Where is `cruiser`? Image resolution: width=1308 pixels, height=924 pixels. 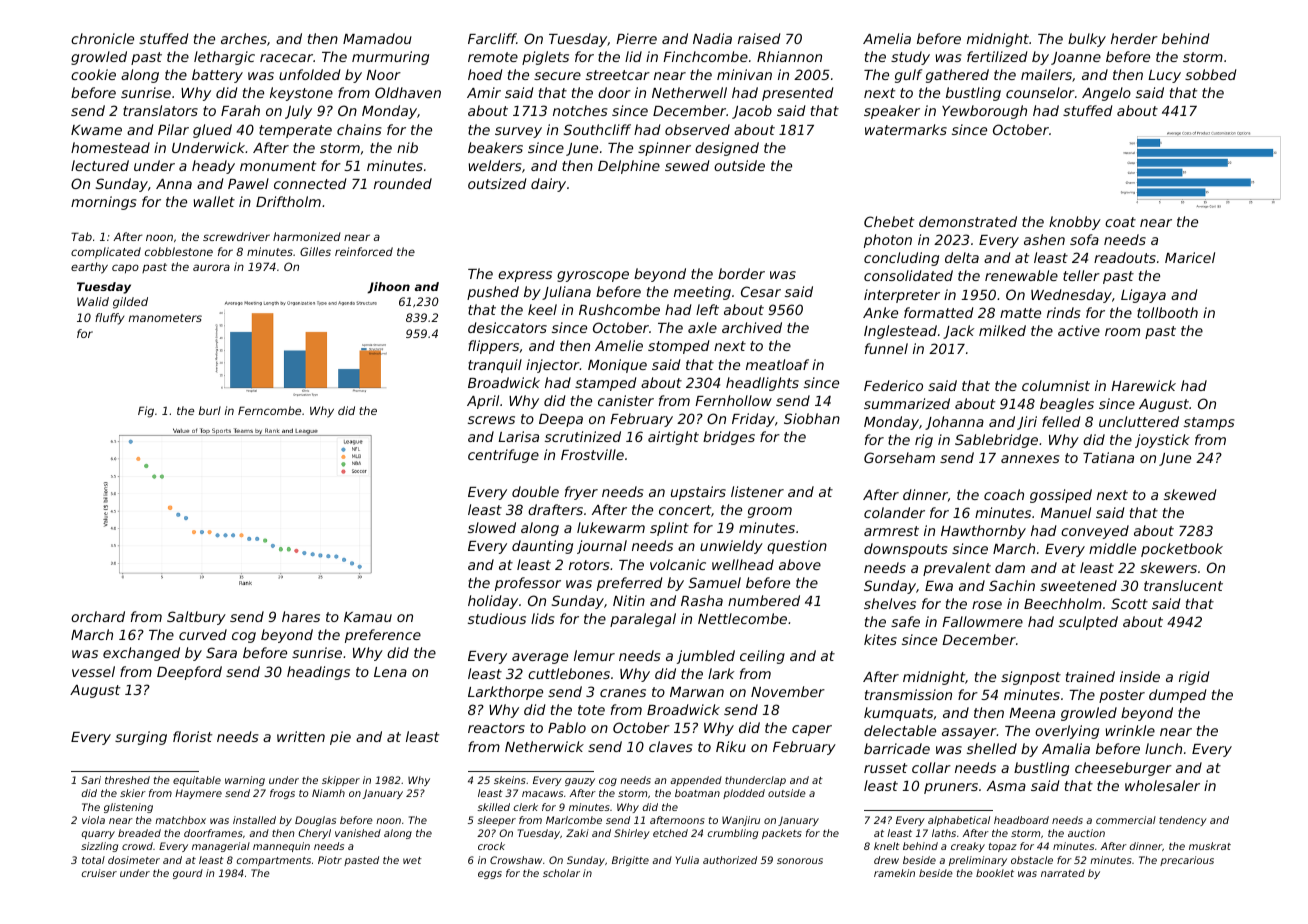 cruiser is located at coordinates (99, 873).
